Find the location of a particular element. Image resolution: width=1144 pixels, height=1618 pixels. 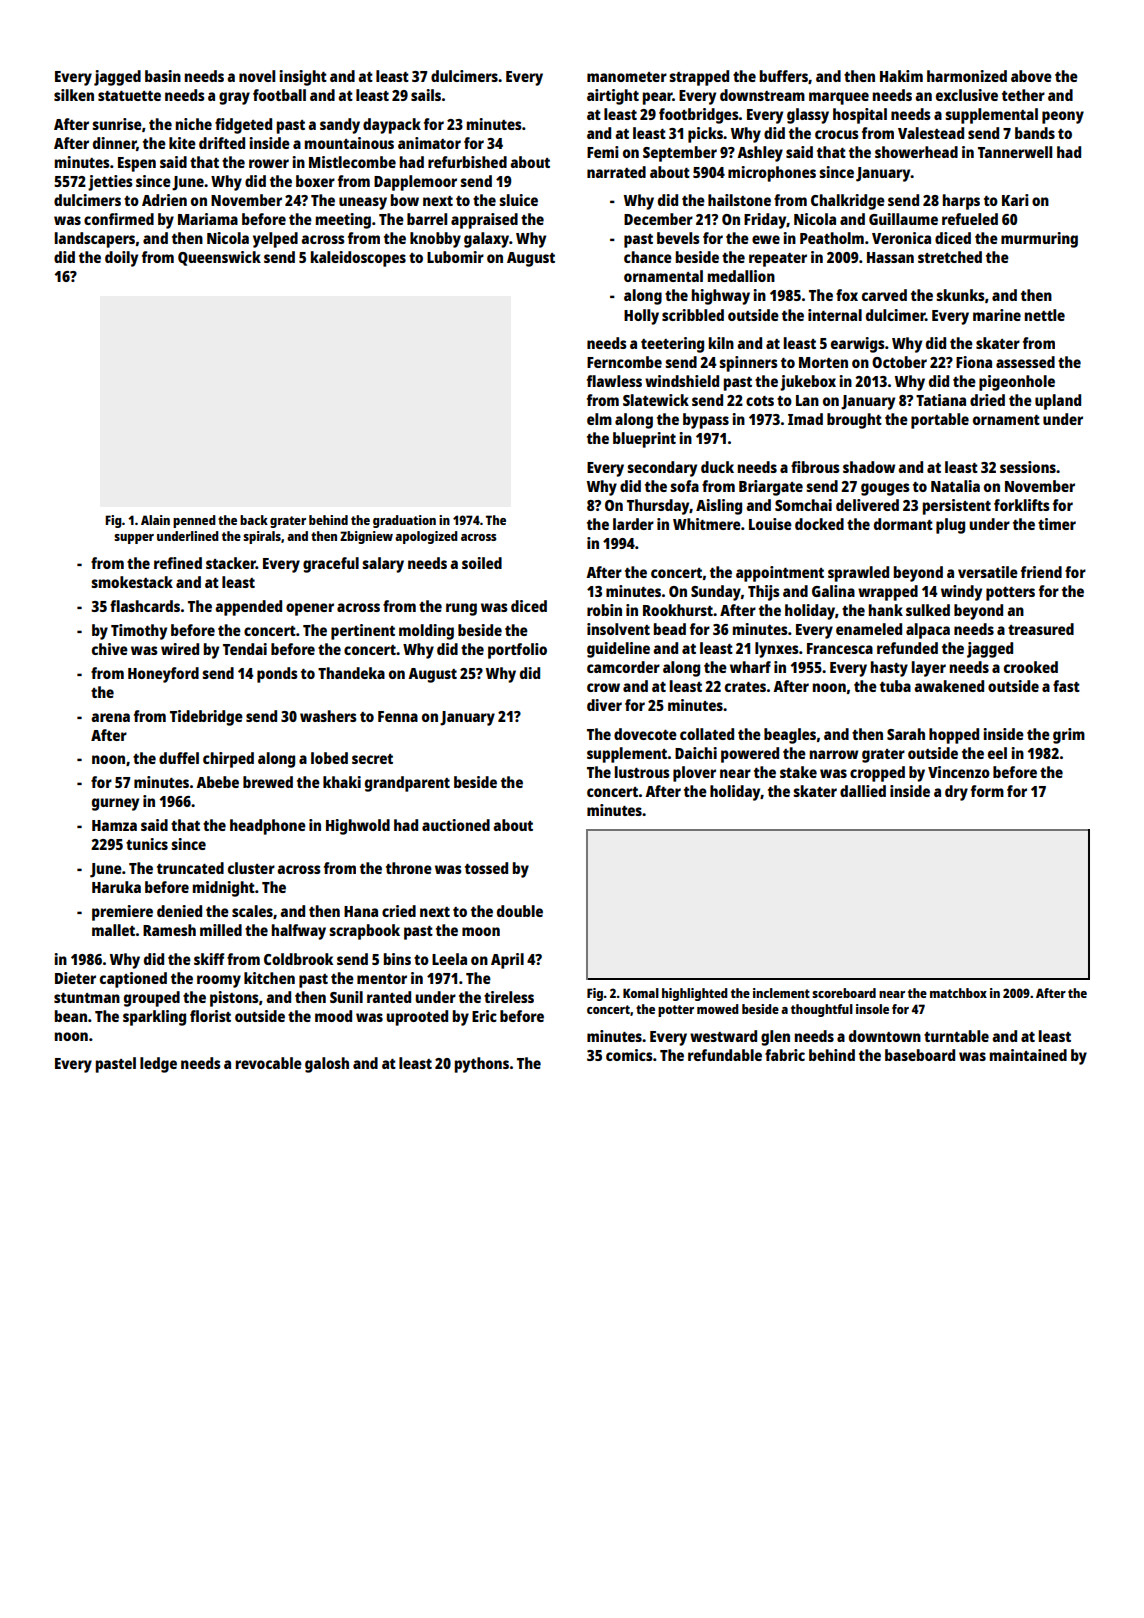

sessions is located at coordinates (1028, 467).
